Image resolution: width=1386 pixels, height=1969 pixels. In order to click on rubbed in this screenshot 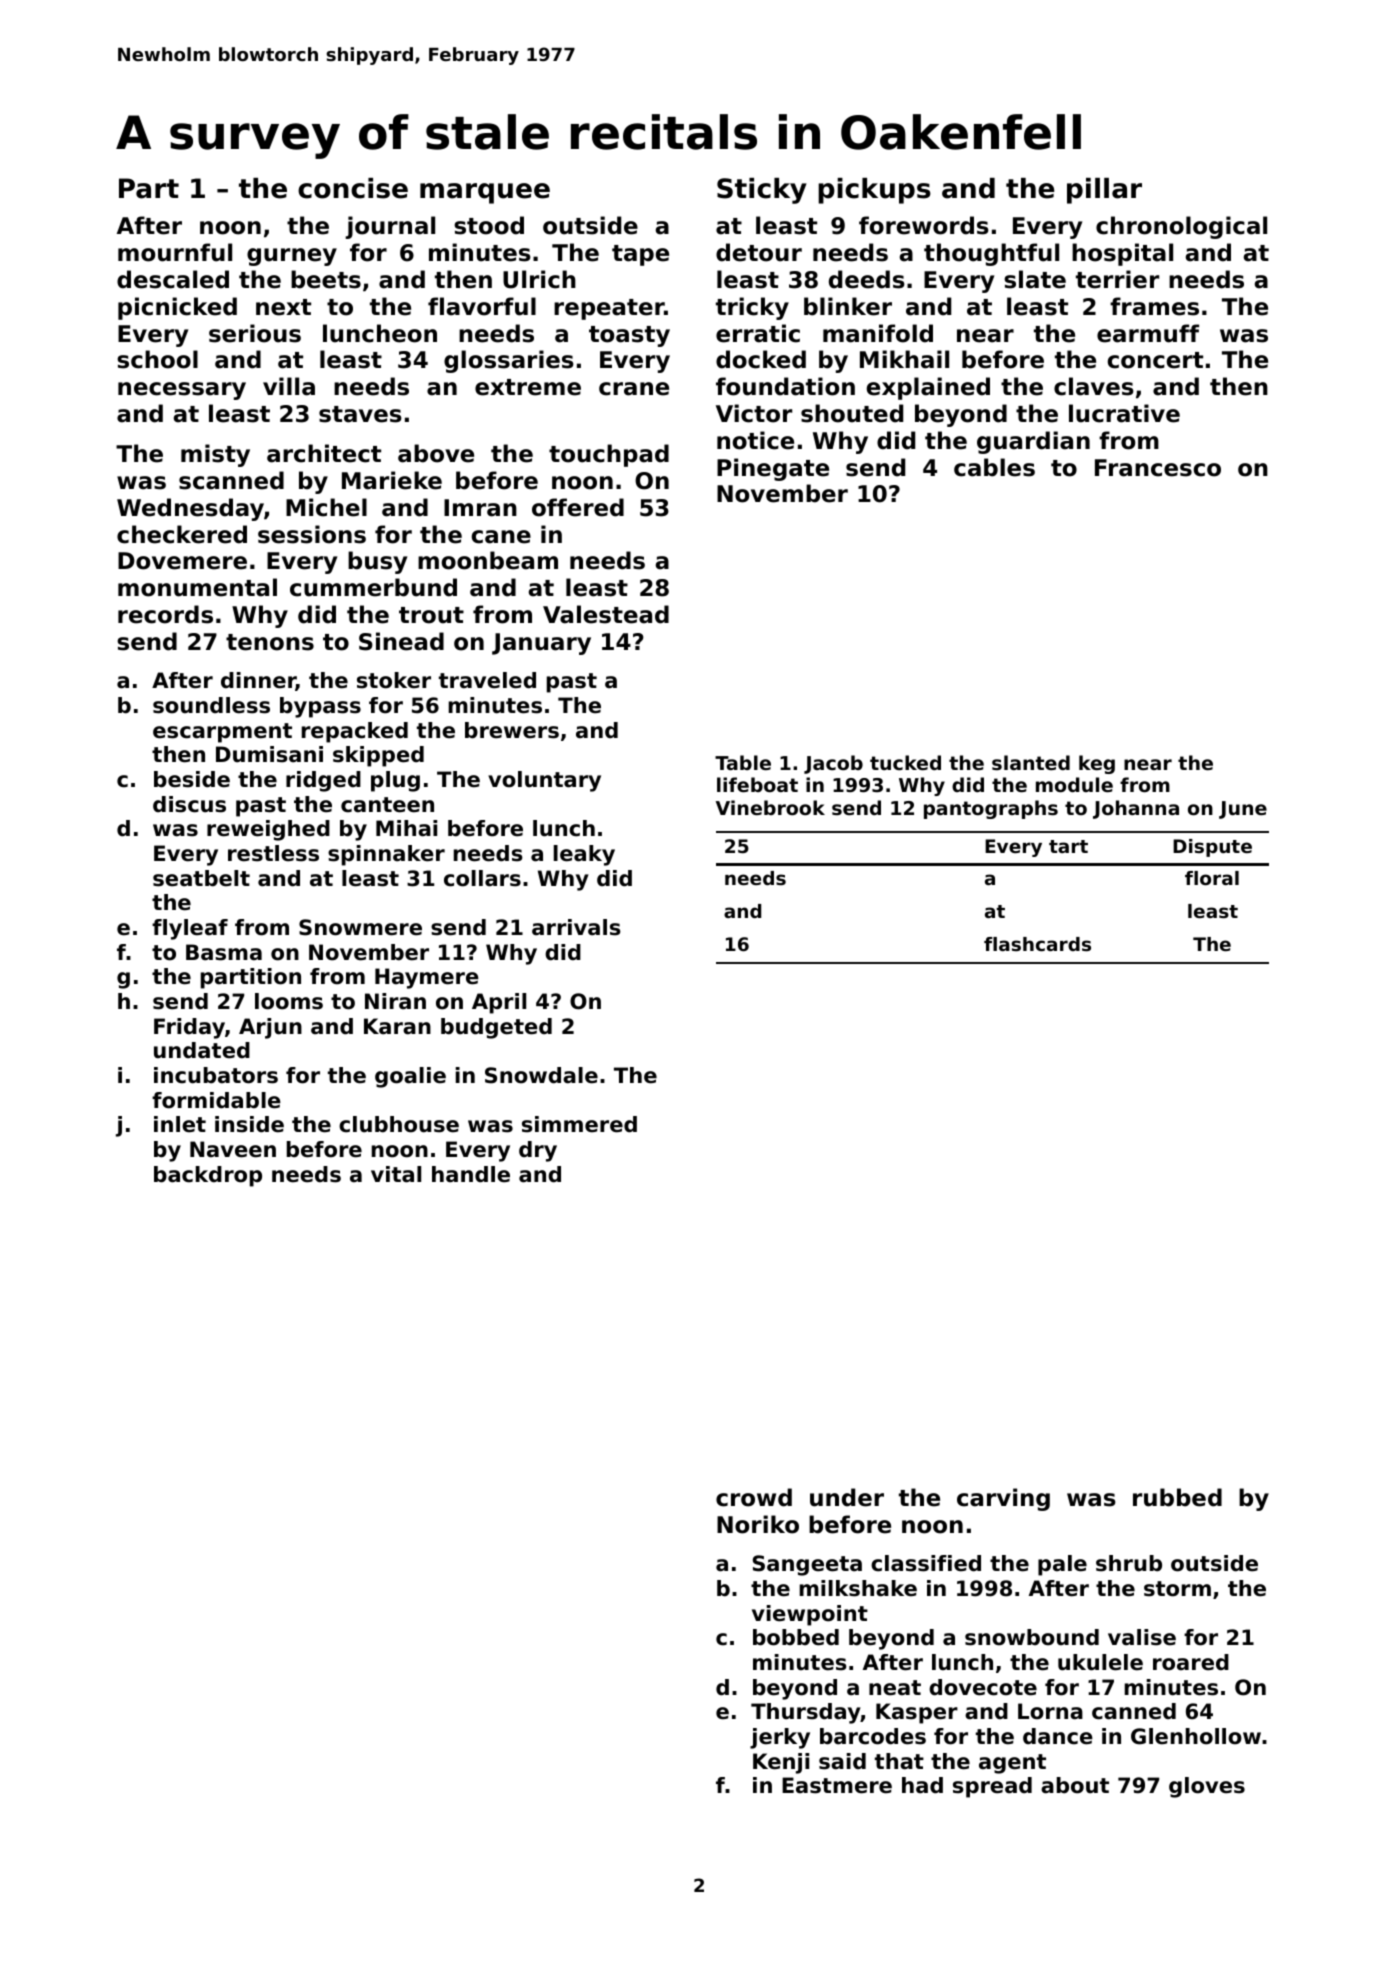, I will do `click(1177, 1497)`.
